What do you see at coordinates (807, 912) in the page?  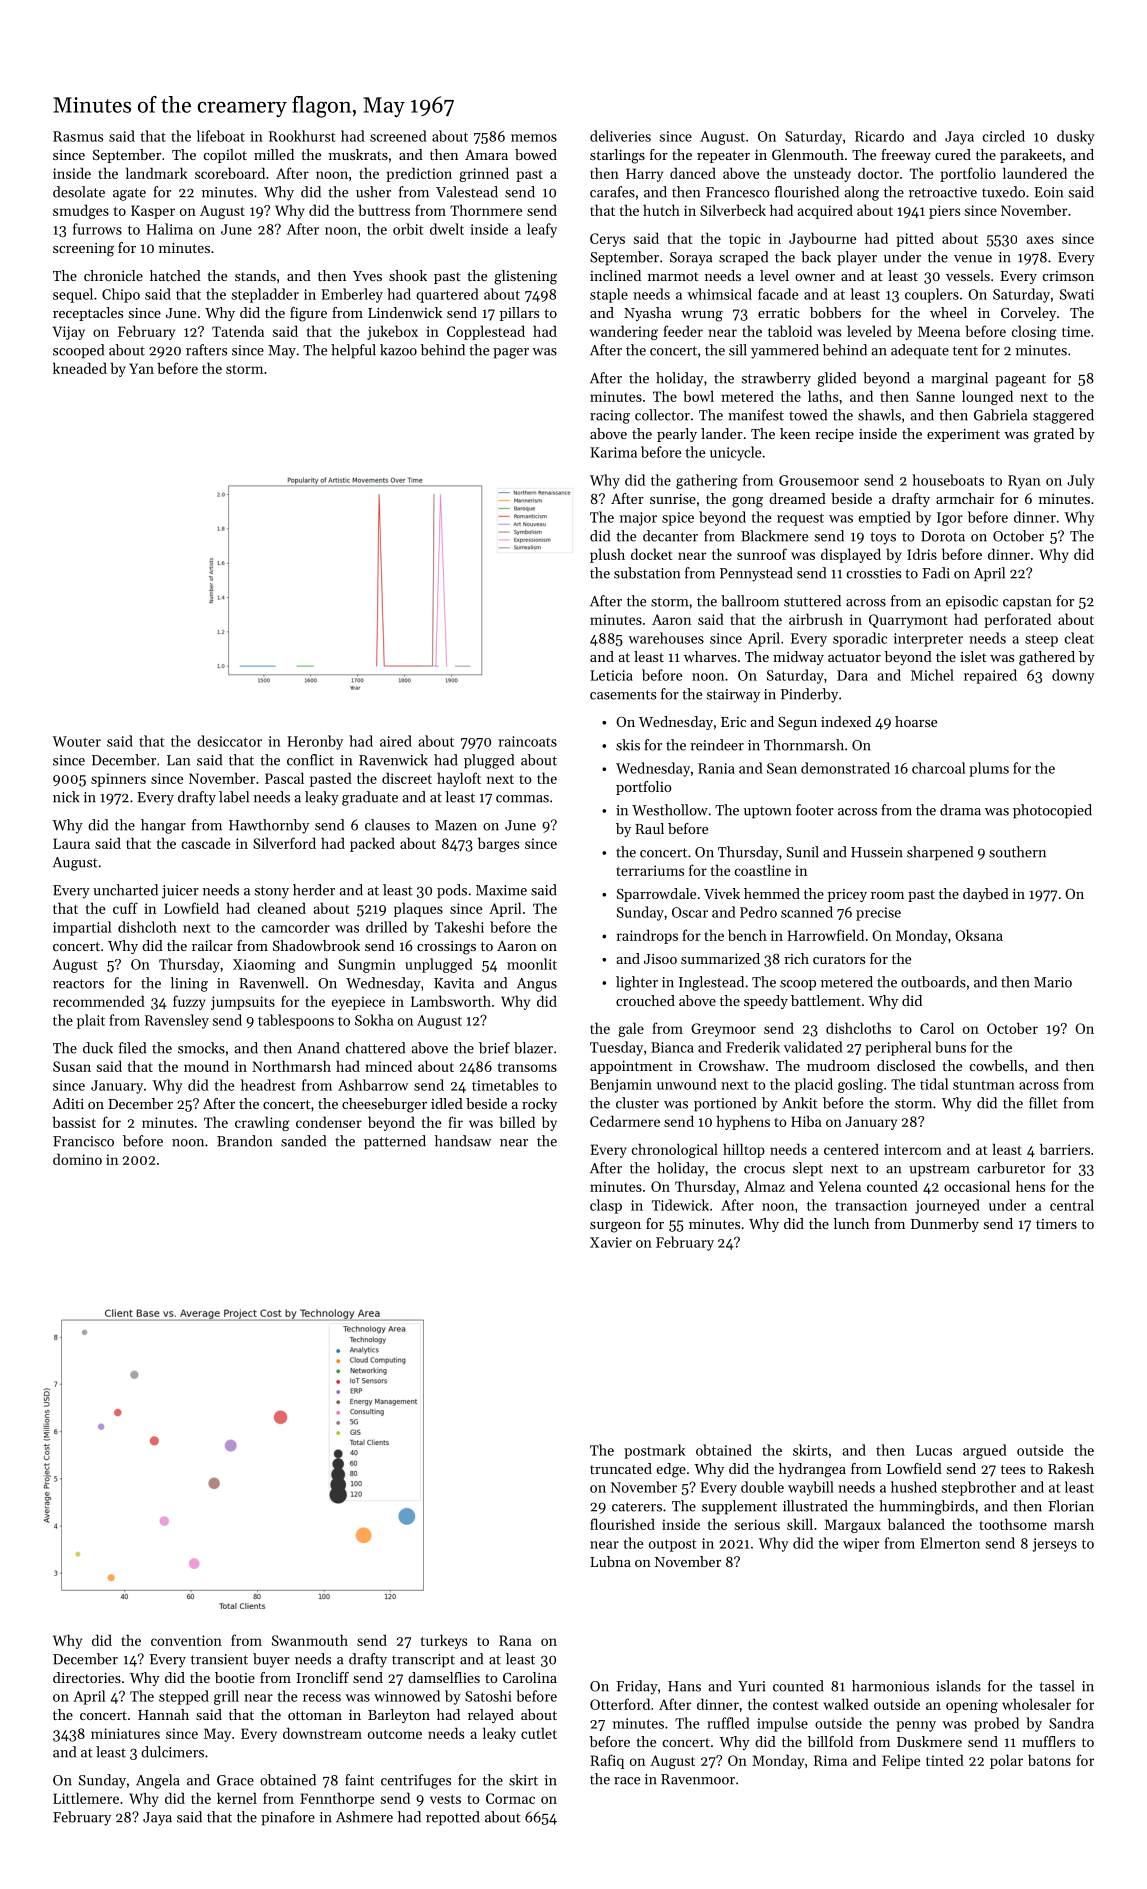 I see `scanned` at bounding box center [807, 912].
